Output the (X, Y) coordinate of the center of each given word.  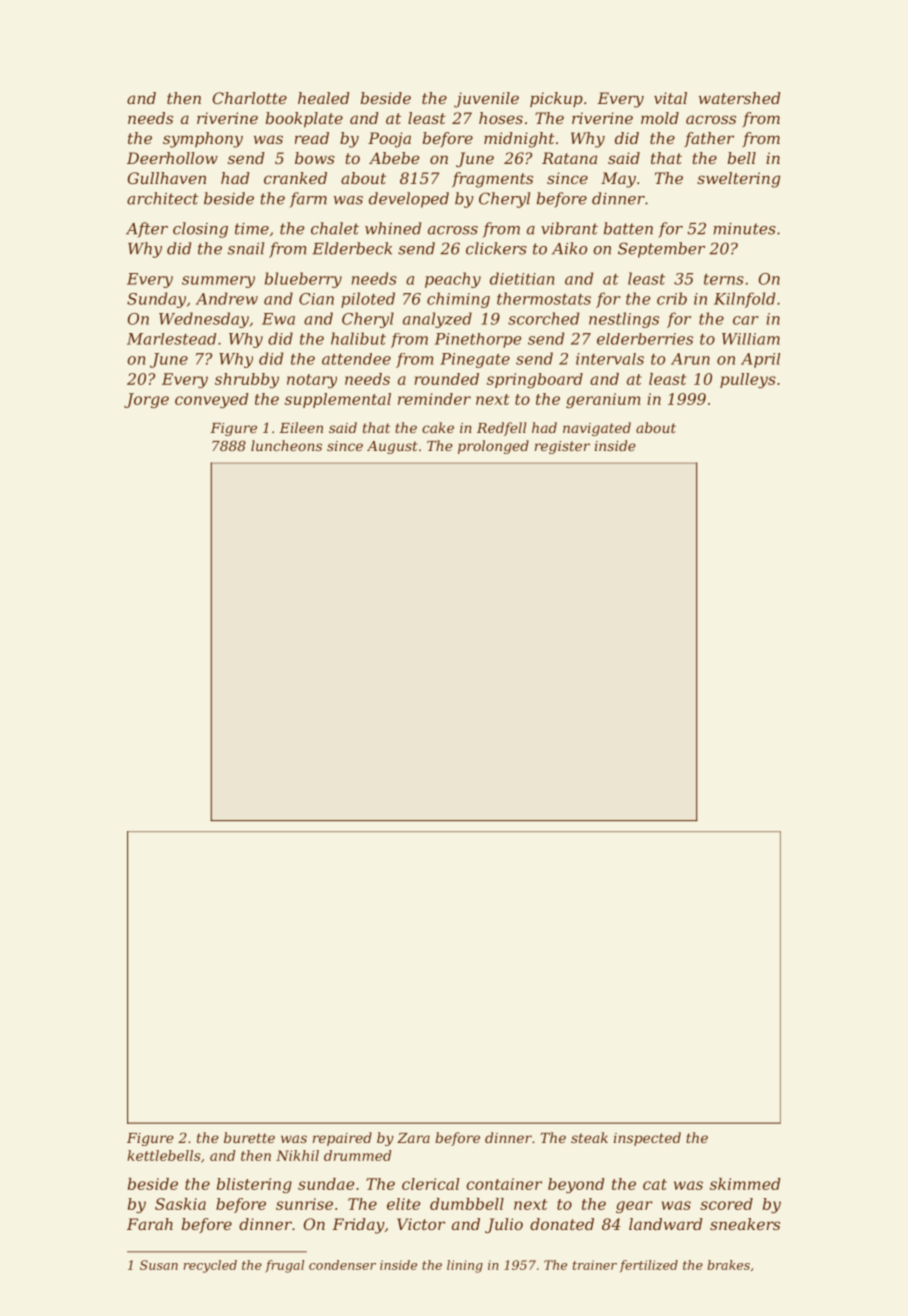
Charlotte (250, 98)
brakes (728, 1265)
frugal (284, 1266)
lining (465, 1266)
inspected (647, 1139)
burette (249, 1137)
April (760, 360)
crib (672, 298)
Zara (413, 1138)
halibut (358, 338)
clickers (496, 248)
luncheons (286, 445)
